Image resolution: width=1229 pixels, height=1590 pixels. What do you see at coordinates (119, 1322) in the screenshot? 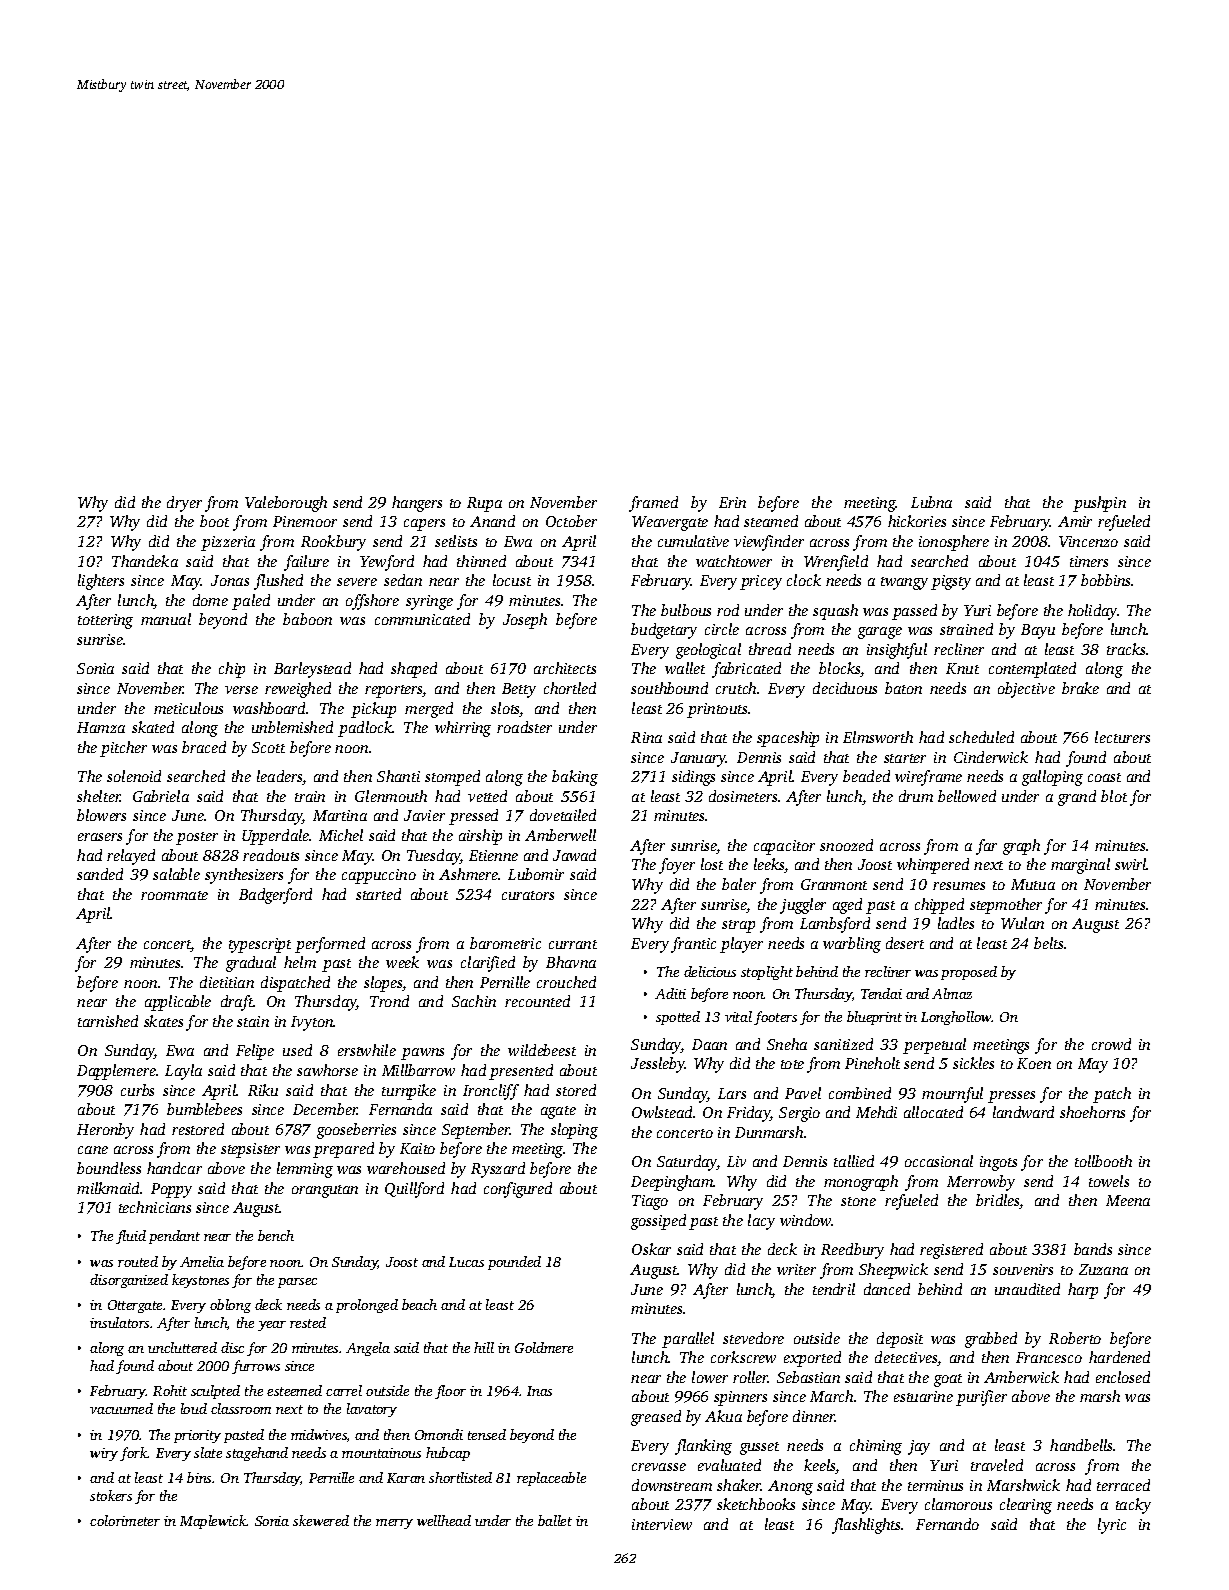
I see `insulators` at bounding box center [119, 1322].
